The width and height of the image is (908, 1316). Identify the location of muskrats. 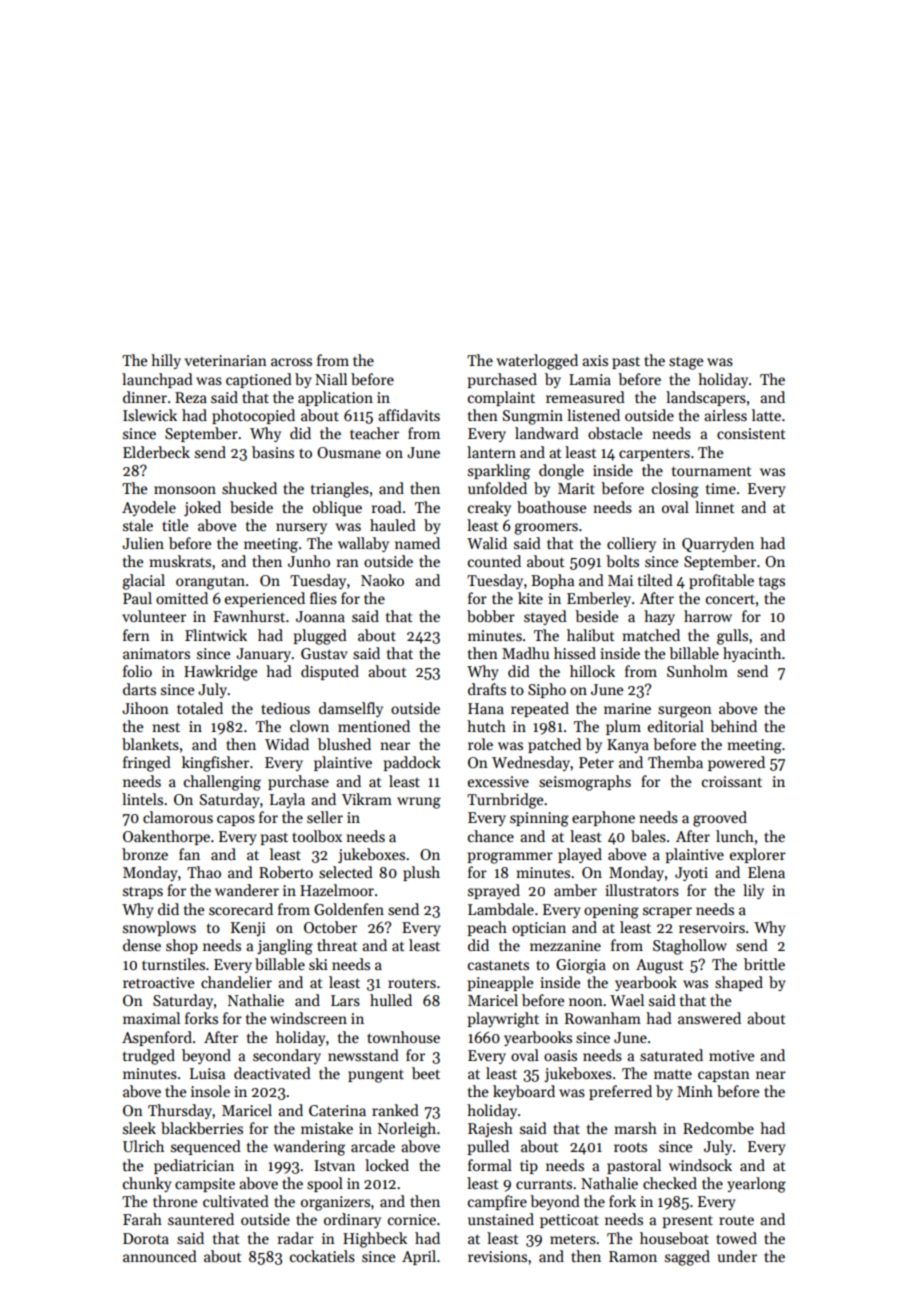
(180, 561).
